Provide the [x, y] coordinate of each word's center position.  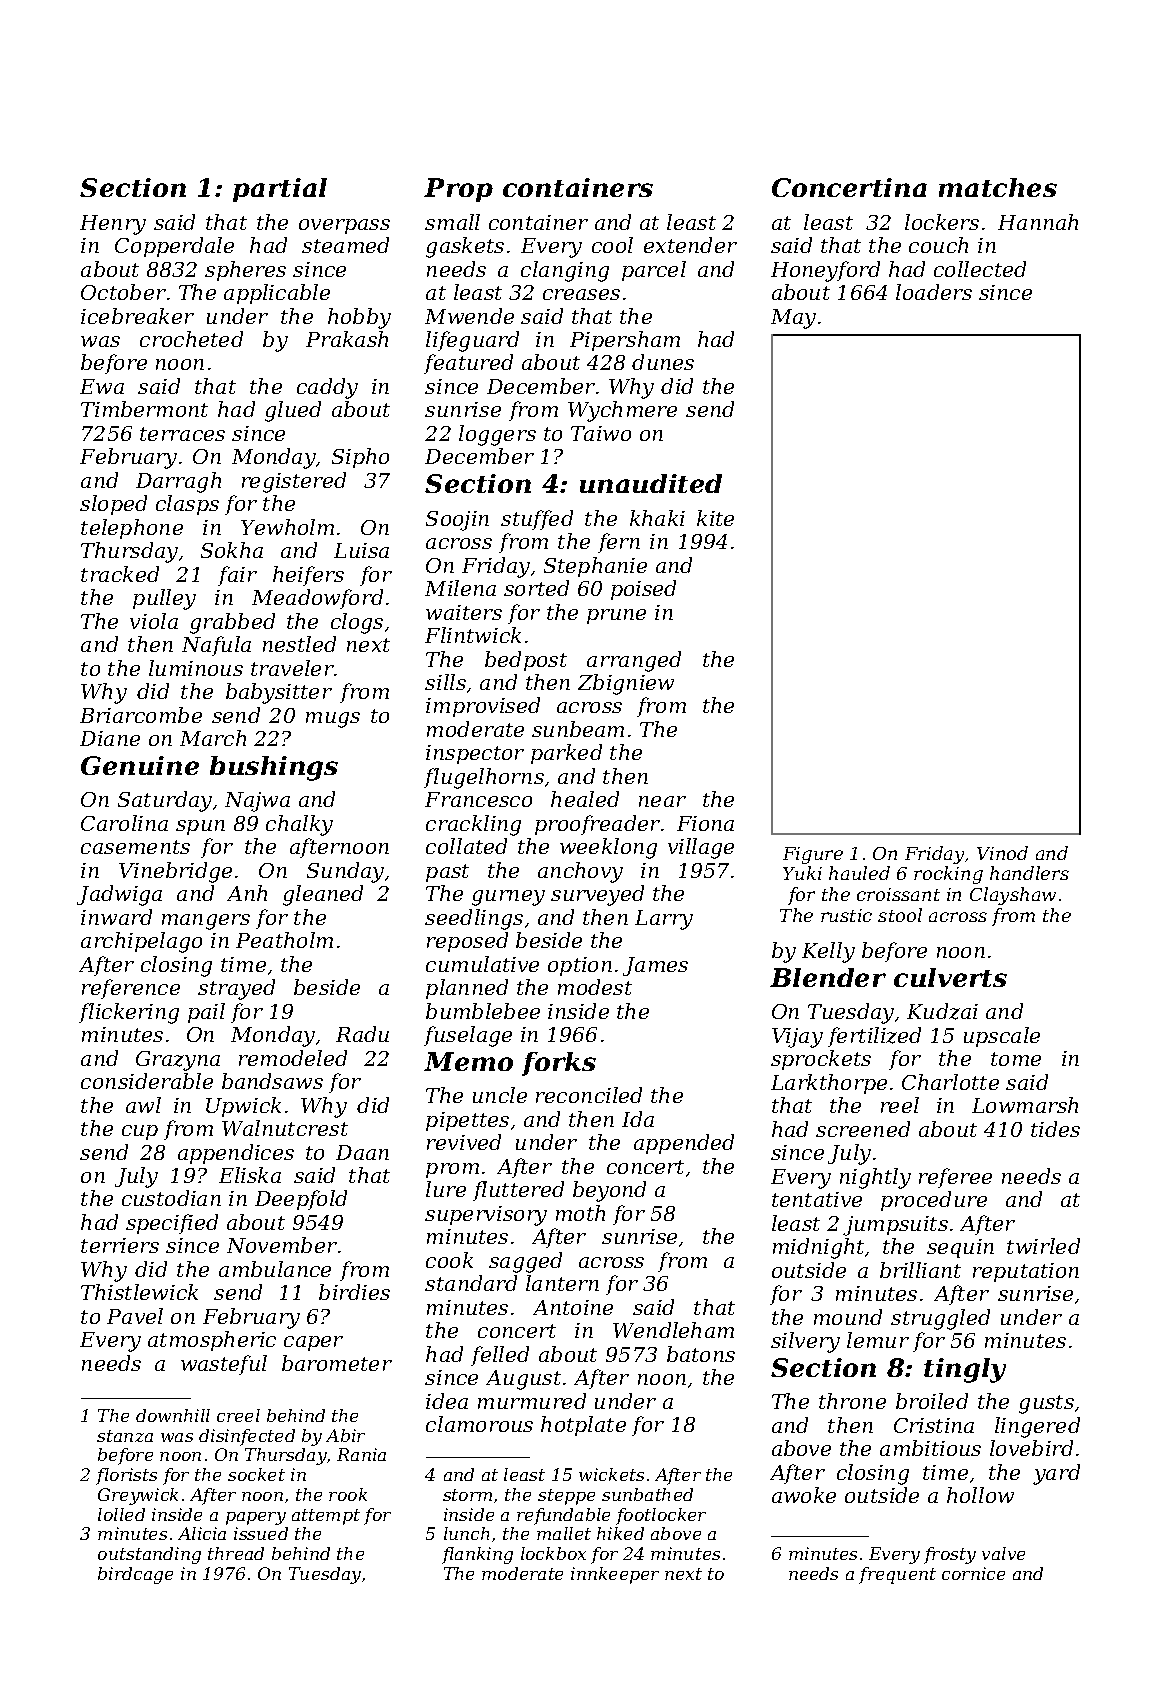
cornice [973, 1573]
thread [236, 1553]
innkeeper [615, 1575]
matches [998, 187]
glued [293, 411]
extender [690, 245]
